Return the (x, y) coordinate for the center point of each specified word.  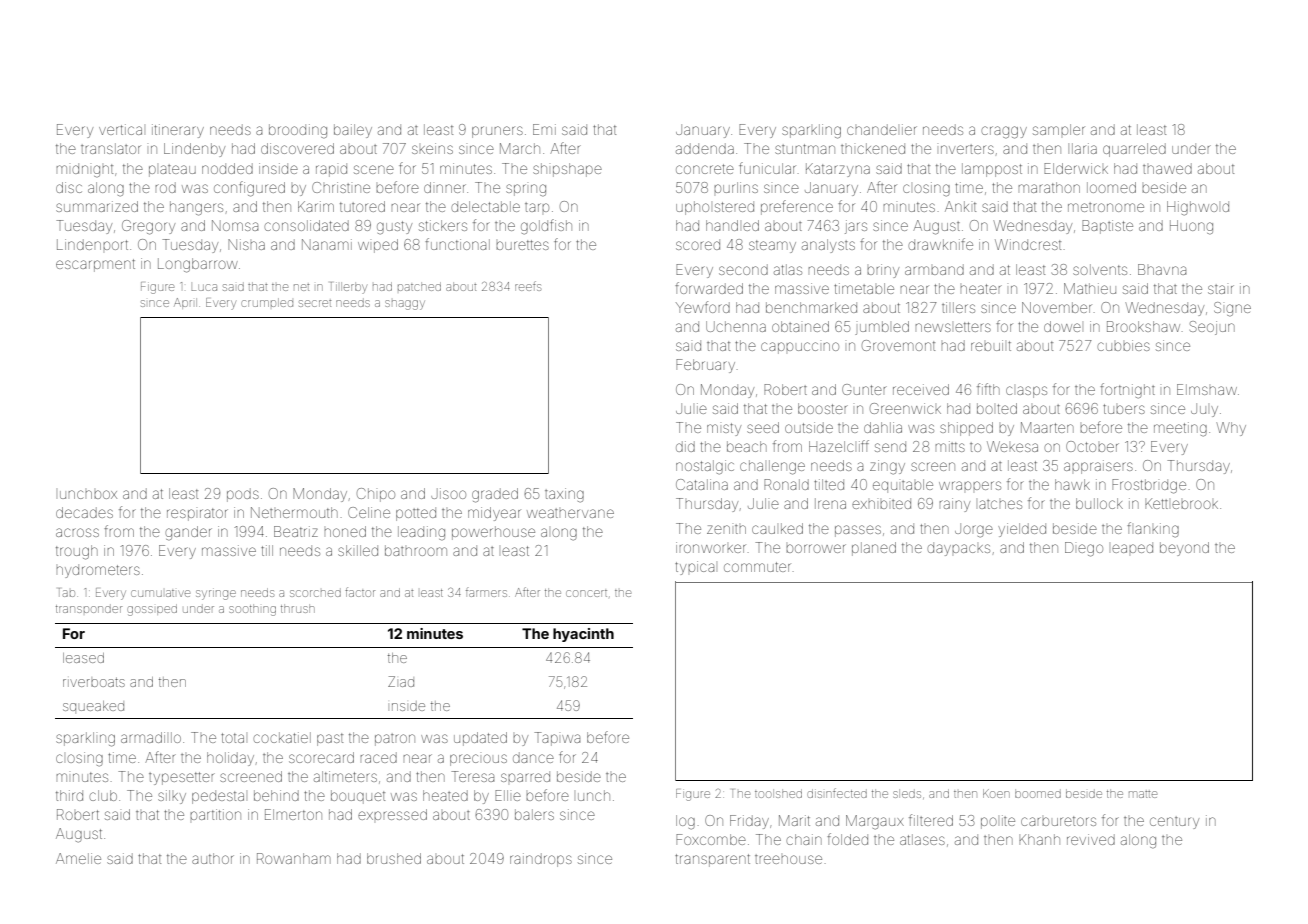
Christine (341, 187)
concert (586, 593)
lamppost (992, 170)
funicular (767, 168)
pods (243, 495)
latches (1000, 504)
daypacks (958, 549)
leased (83, 658)
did (685, 446)
